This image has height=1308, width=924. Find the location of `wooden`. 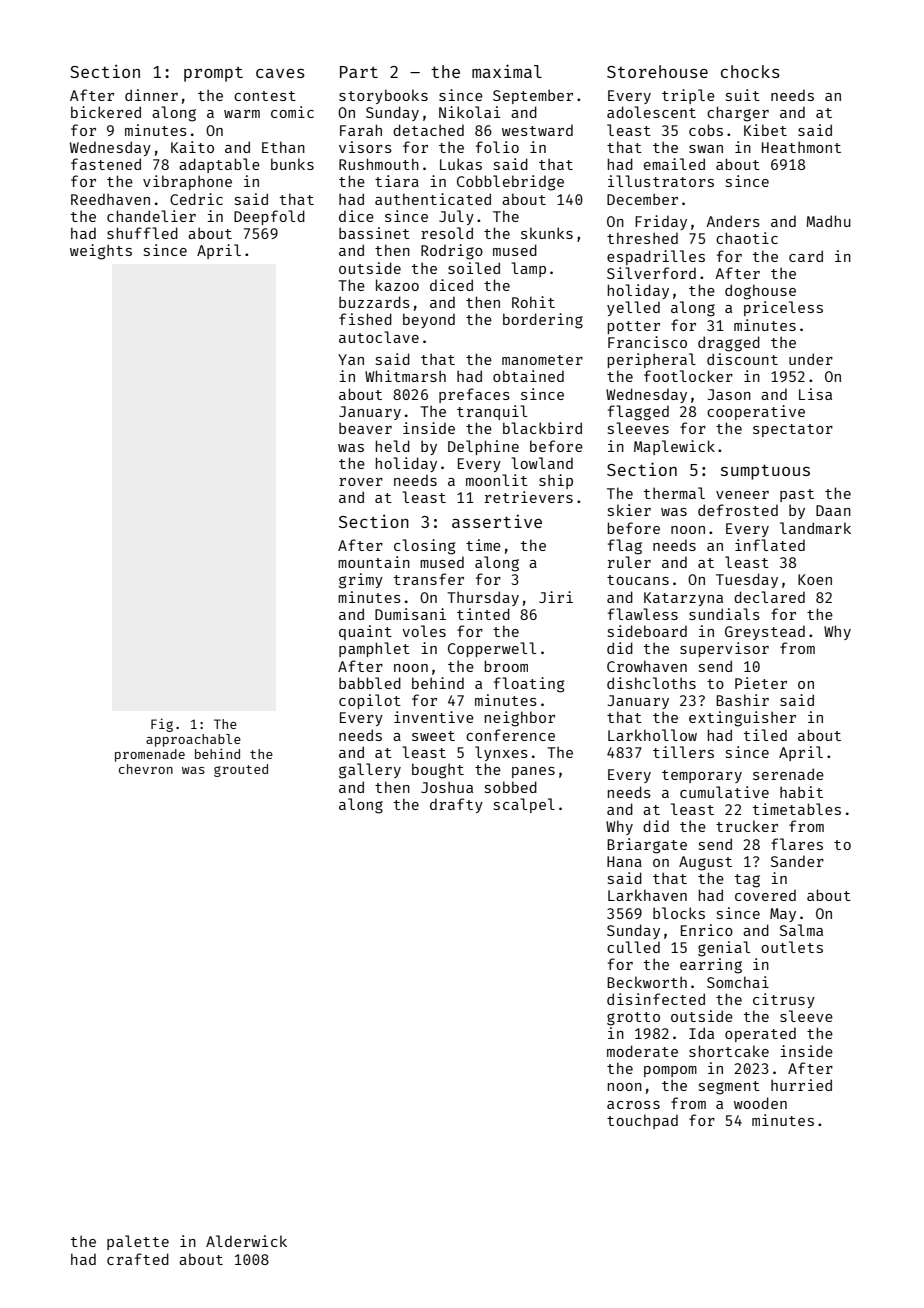

wooden is located at coordinates (760, 1103).
